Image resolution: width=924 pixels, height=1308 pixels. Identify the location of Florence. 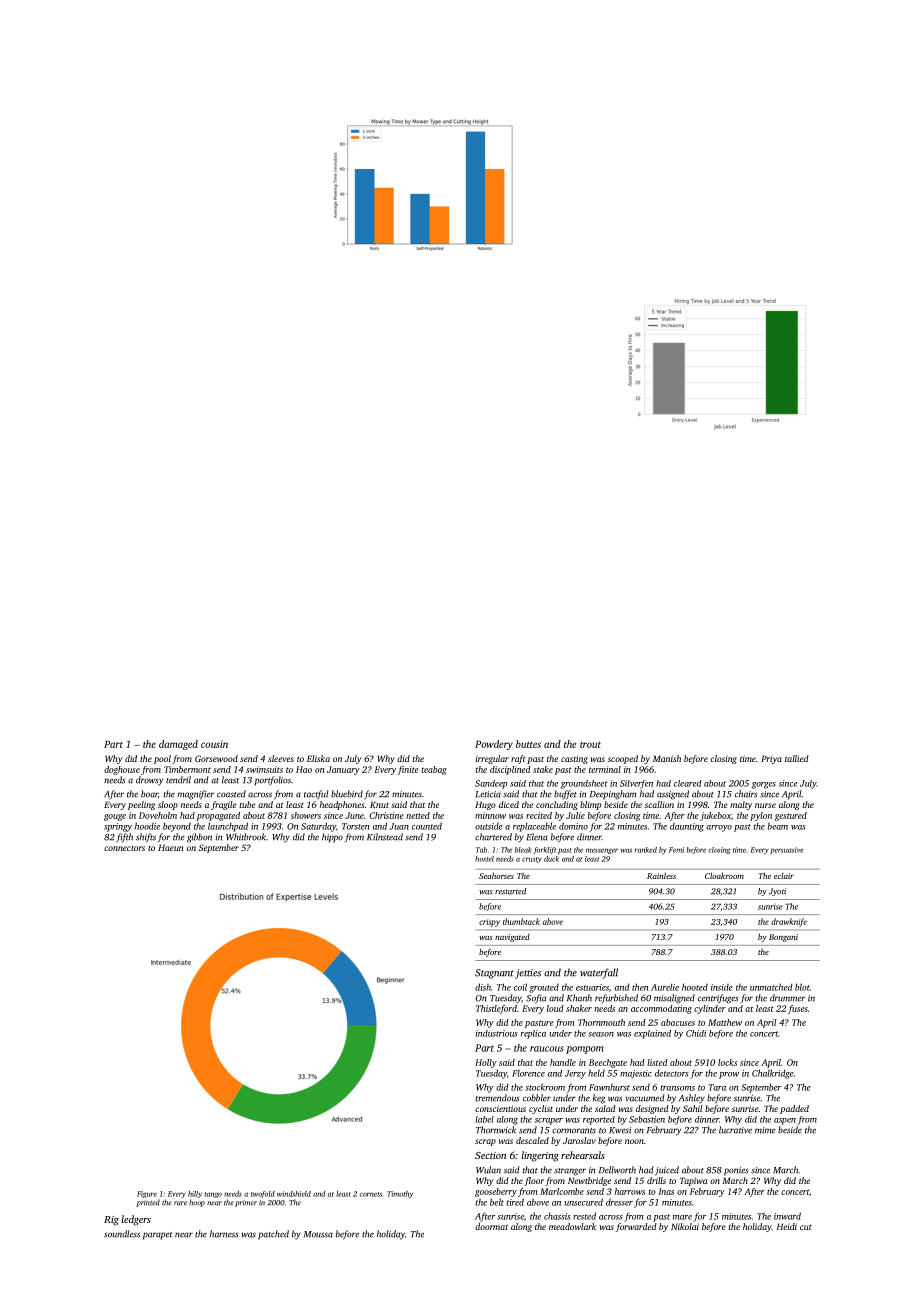
(528, 1073).
